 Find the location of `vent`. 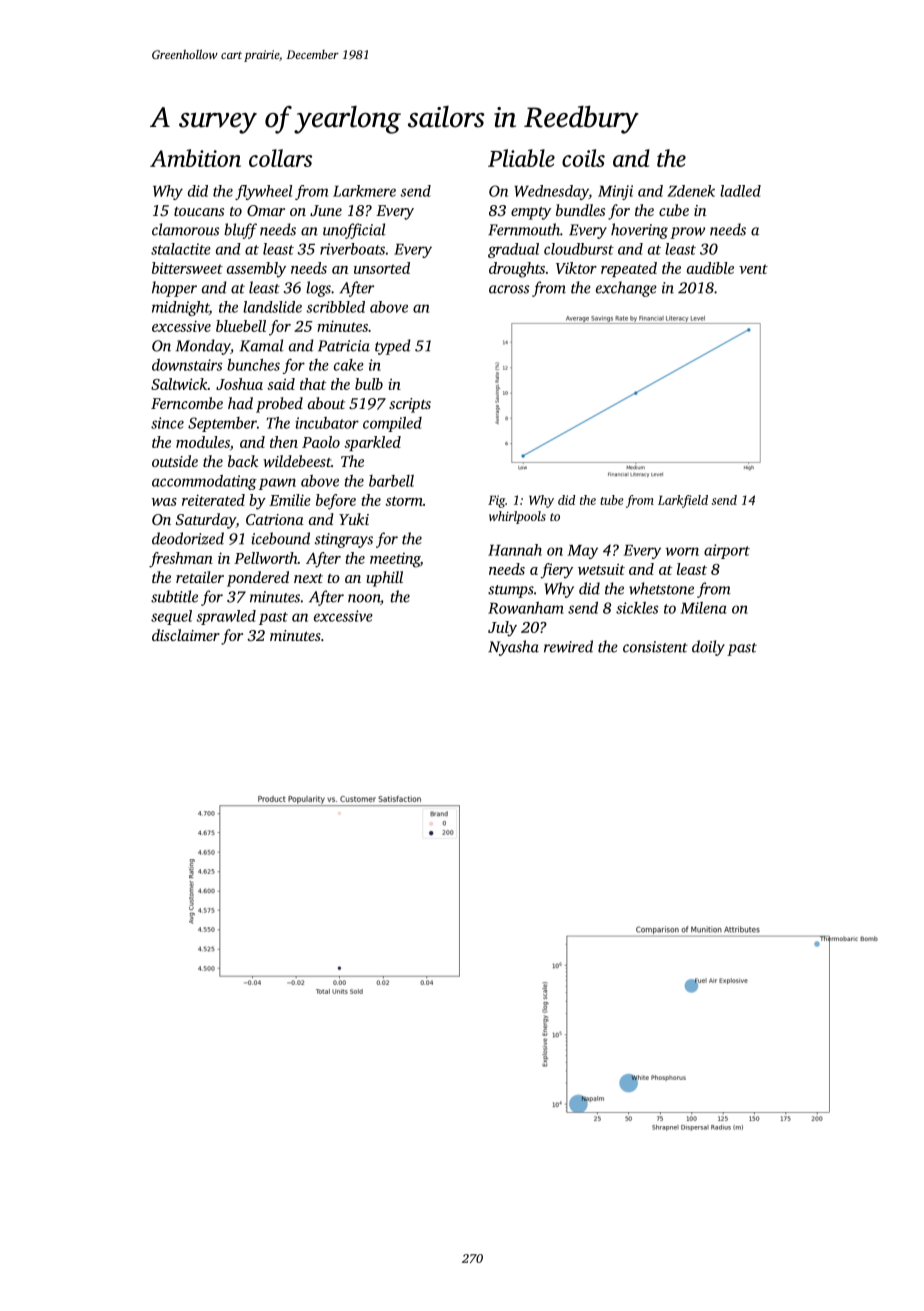

vent is located at coordinates (753, 269).
